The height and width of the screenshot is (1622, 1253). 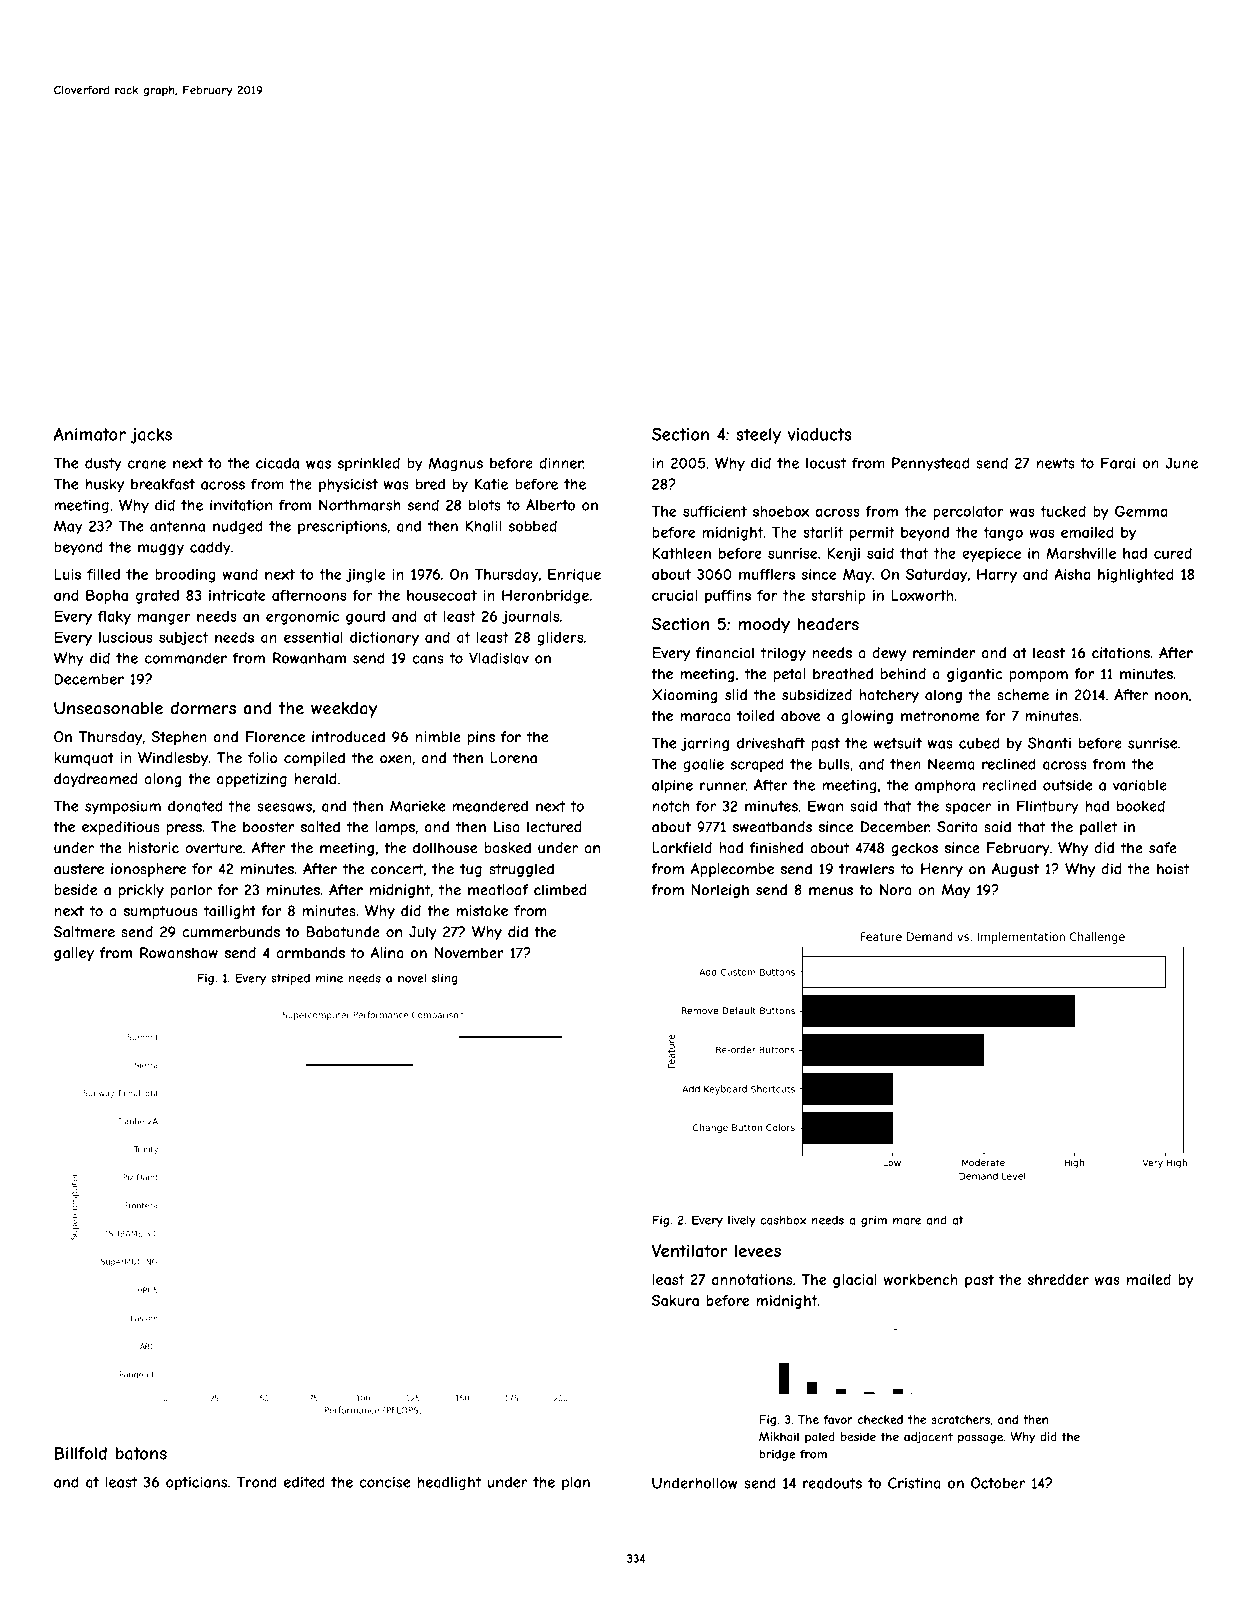 I want to click on annotations, so click(x=752, y=1279).
